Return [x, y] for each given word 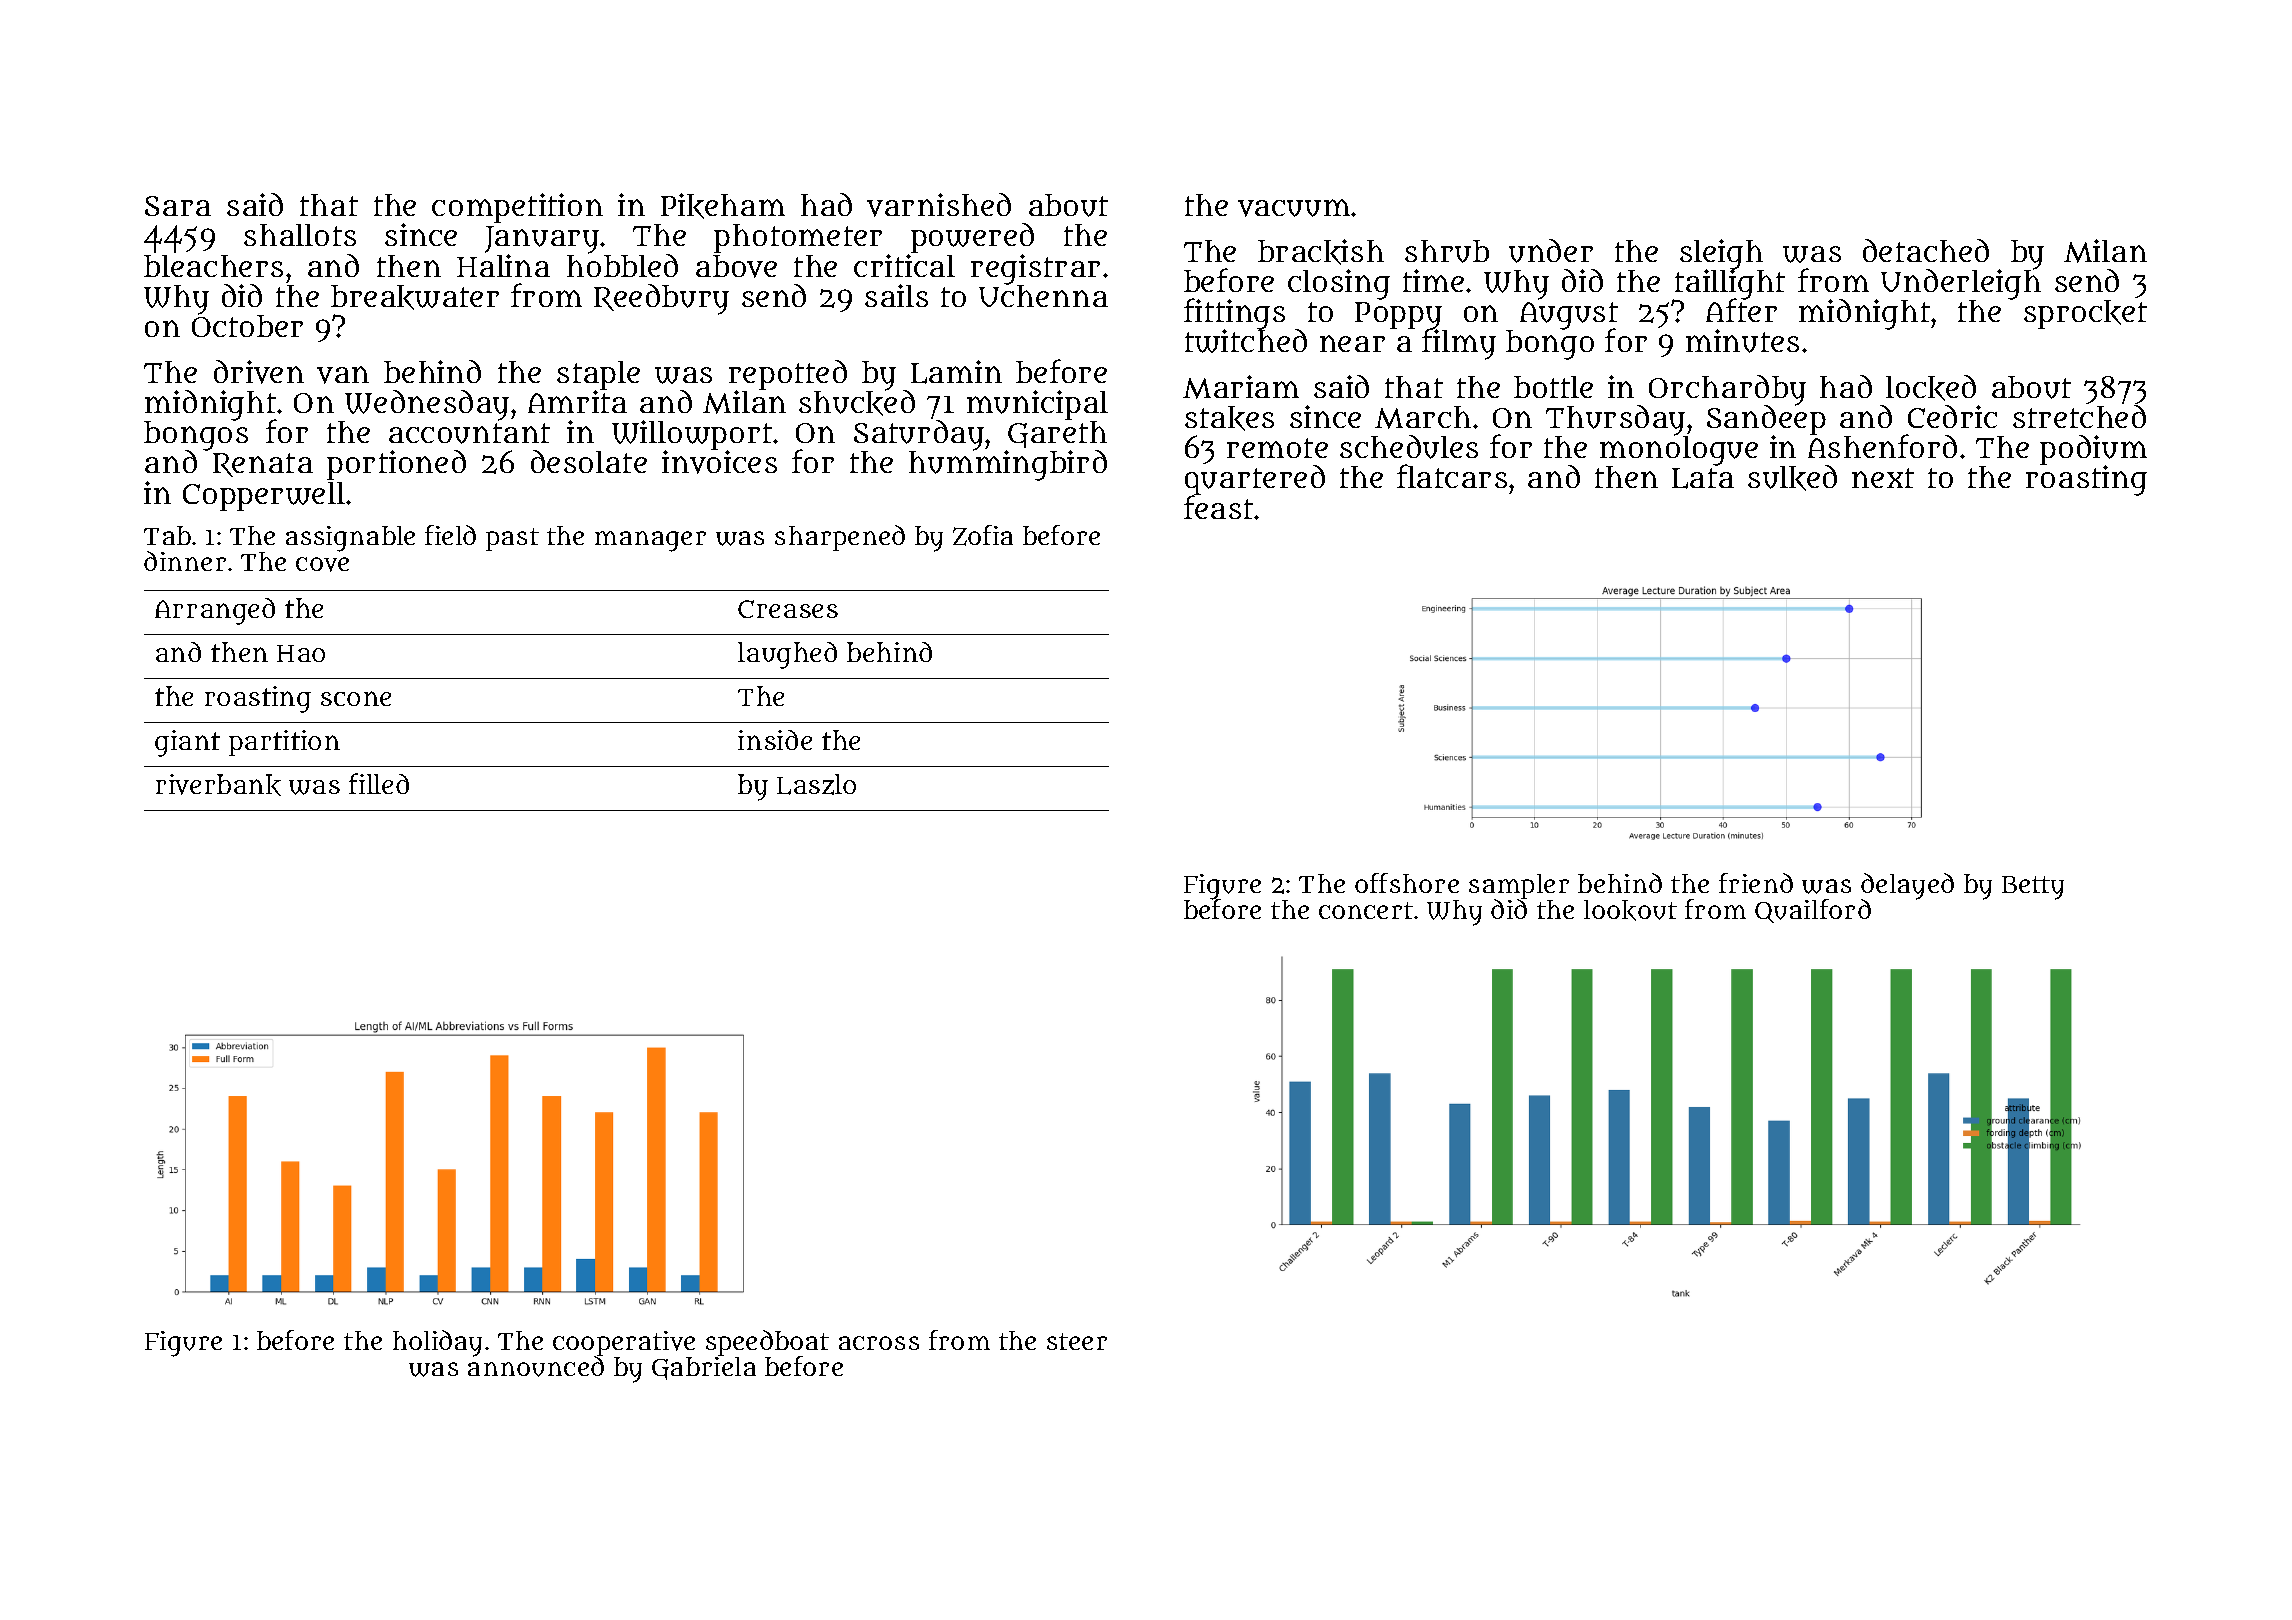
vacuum [1294, 208]
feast [1218, 507]
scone [356, 698]
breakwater [415, 297]
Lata [1703, 478]
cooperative [624, 1343]
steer [1077, 1341]
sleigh [1721, 254]
